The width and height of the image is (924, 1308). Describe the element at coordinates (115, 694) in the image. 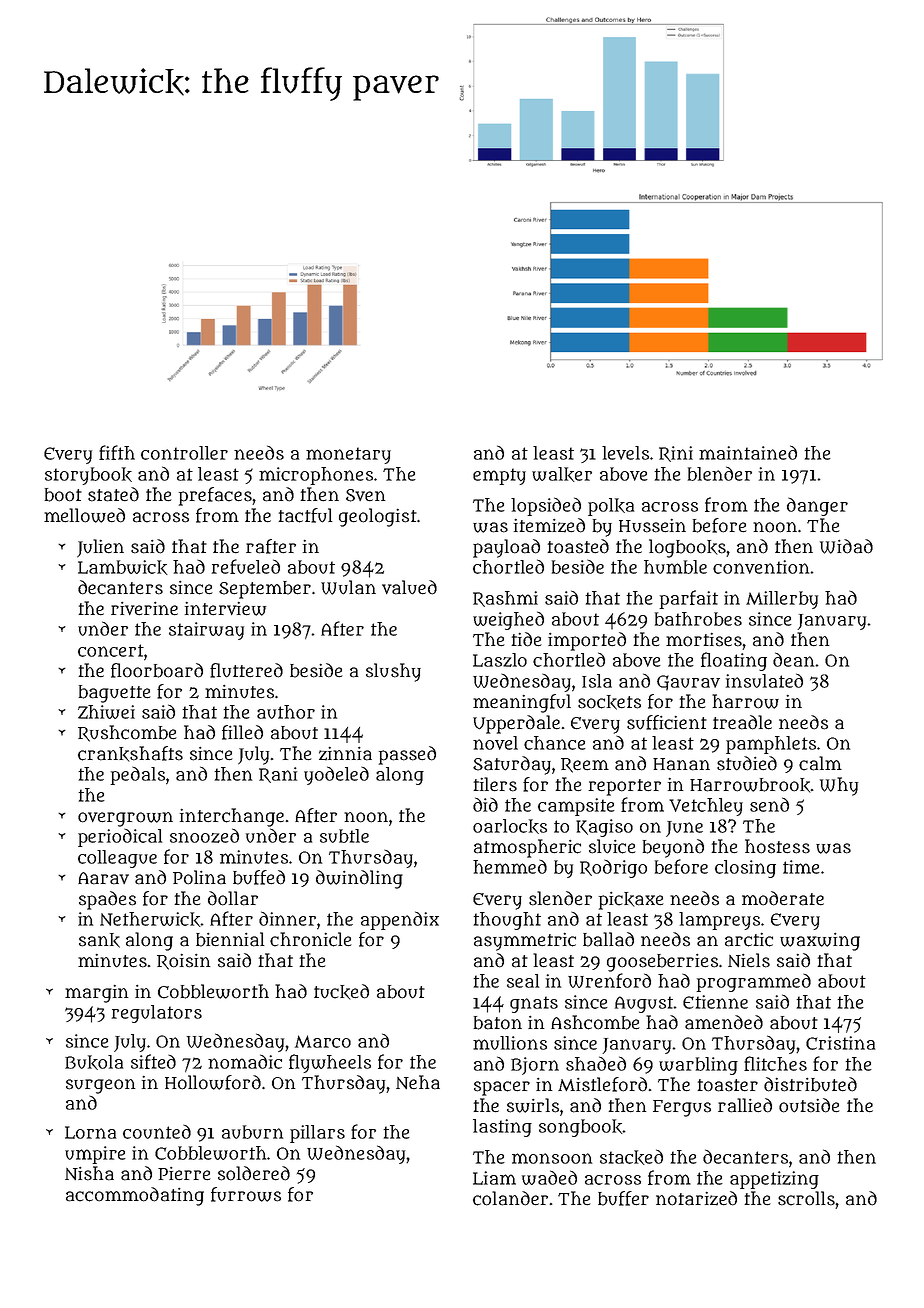

I see `baguette` at that location.
